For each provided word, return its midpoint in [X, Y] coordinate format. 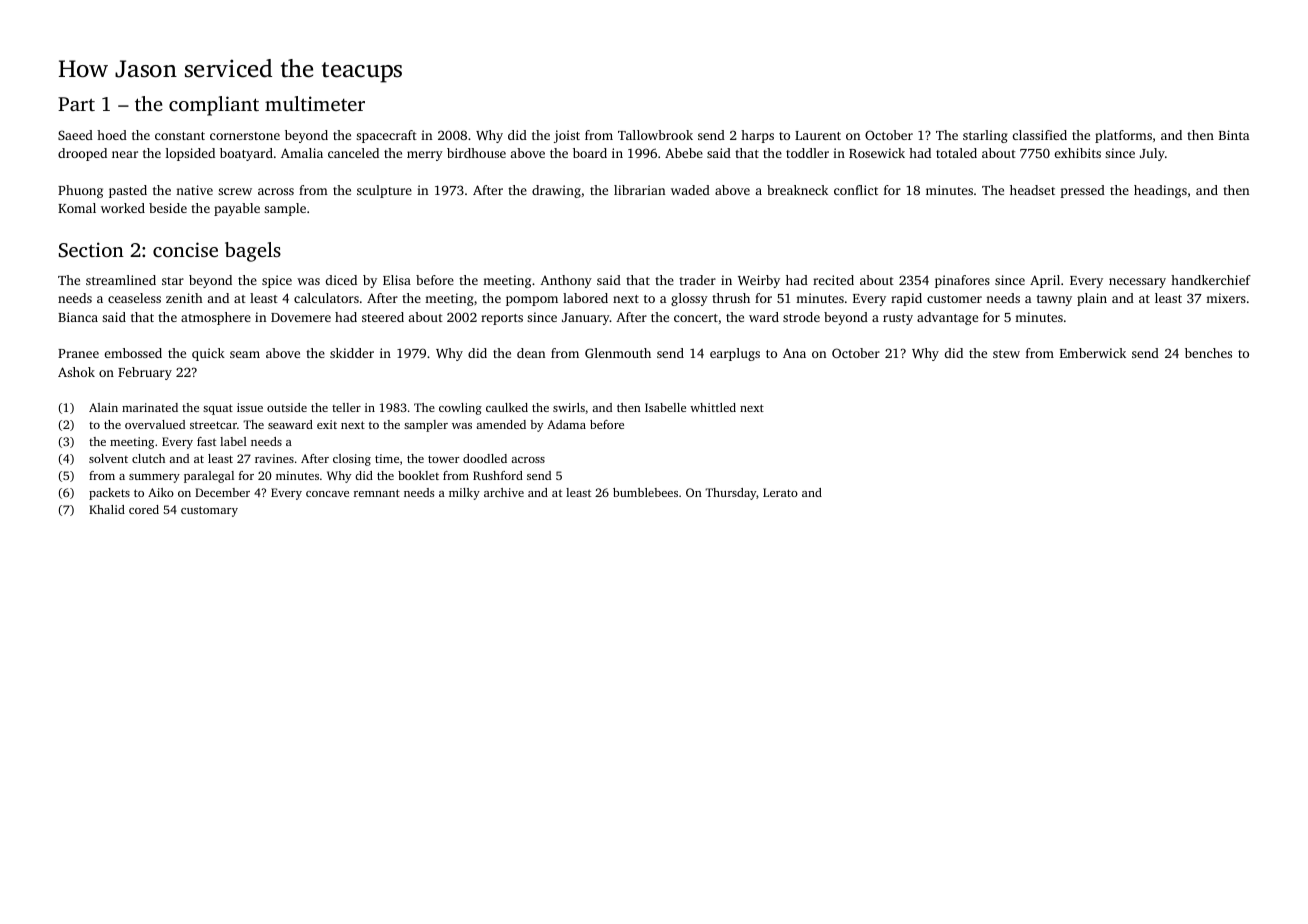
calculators [326, 298]
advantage [947, 318]
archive [504, 492]
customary [209, 511]
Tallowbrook [655, 135]
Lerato [780, 492]
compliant [214, 106]
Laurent [818, 135]
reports [502, 319]
